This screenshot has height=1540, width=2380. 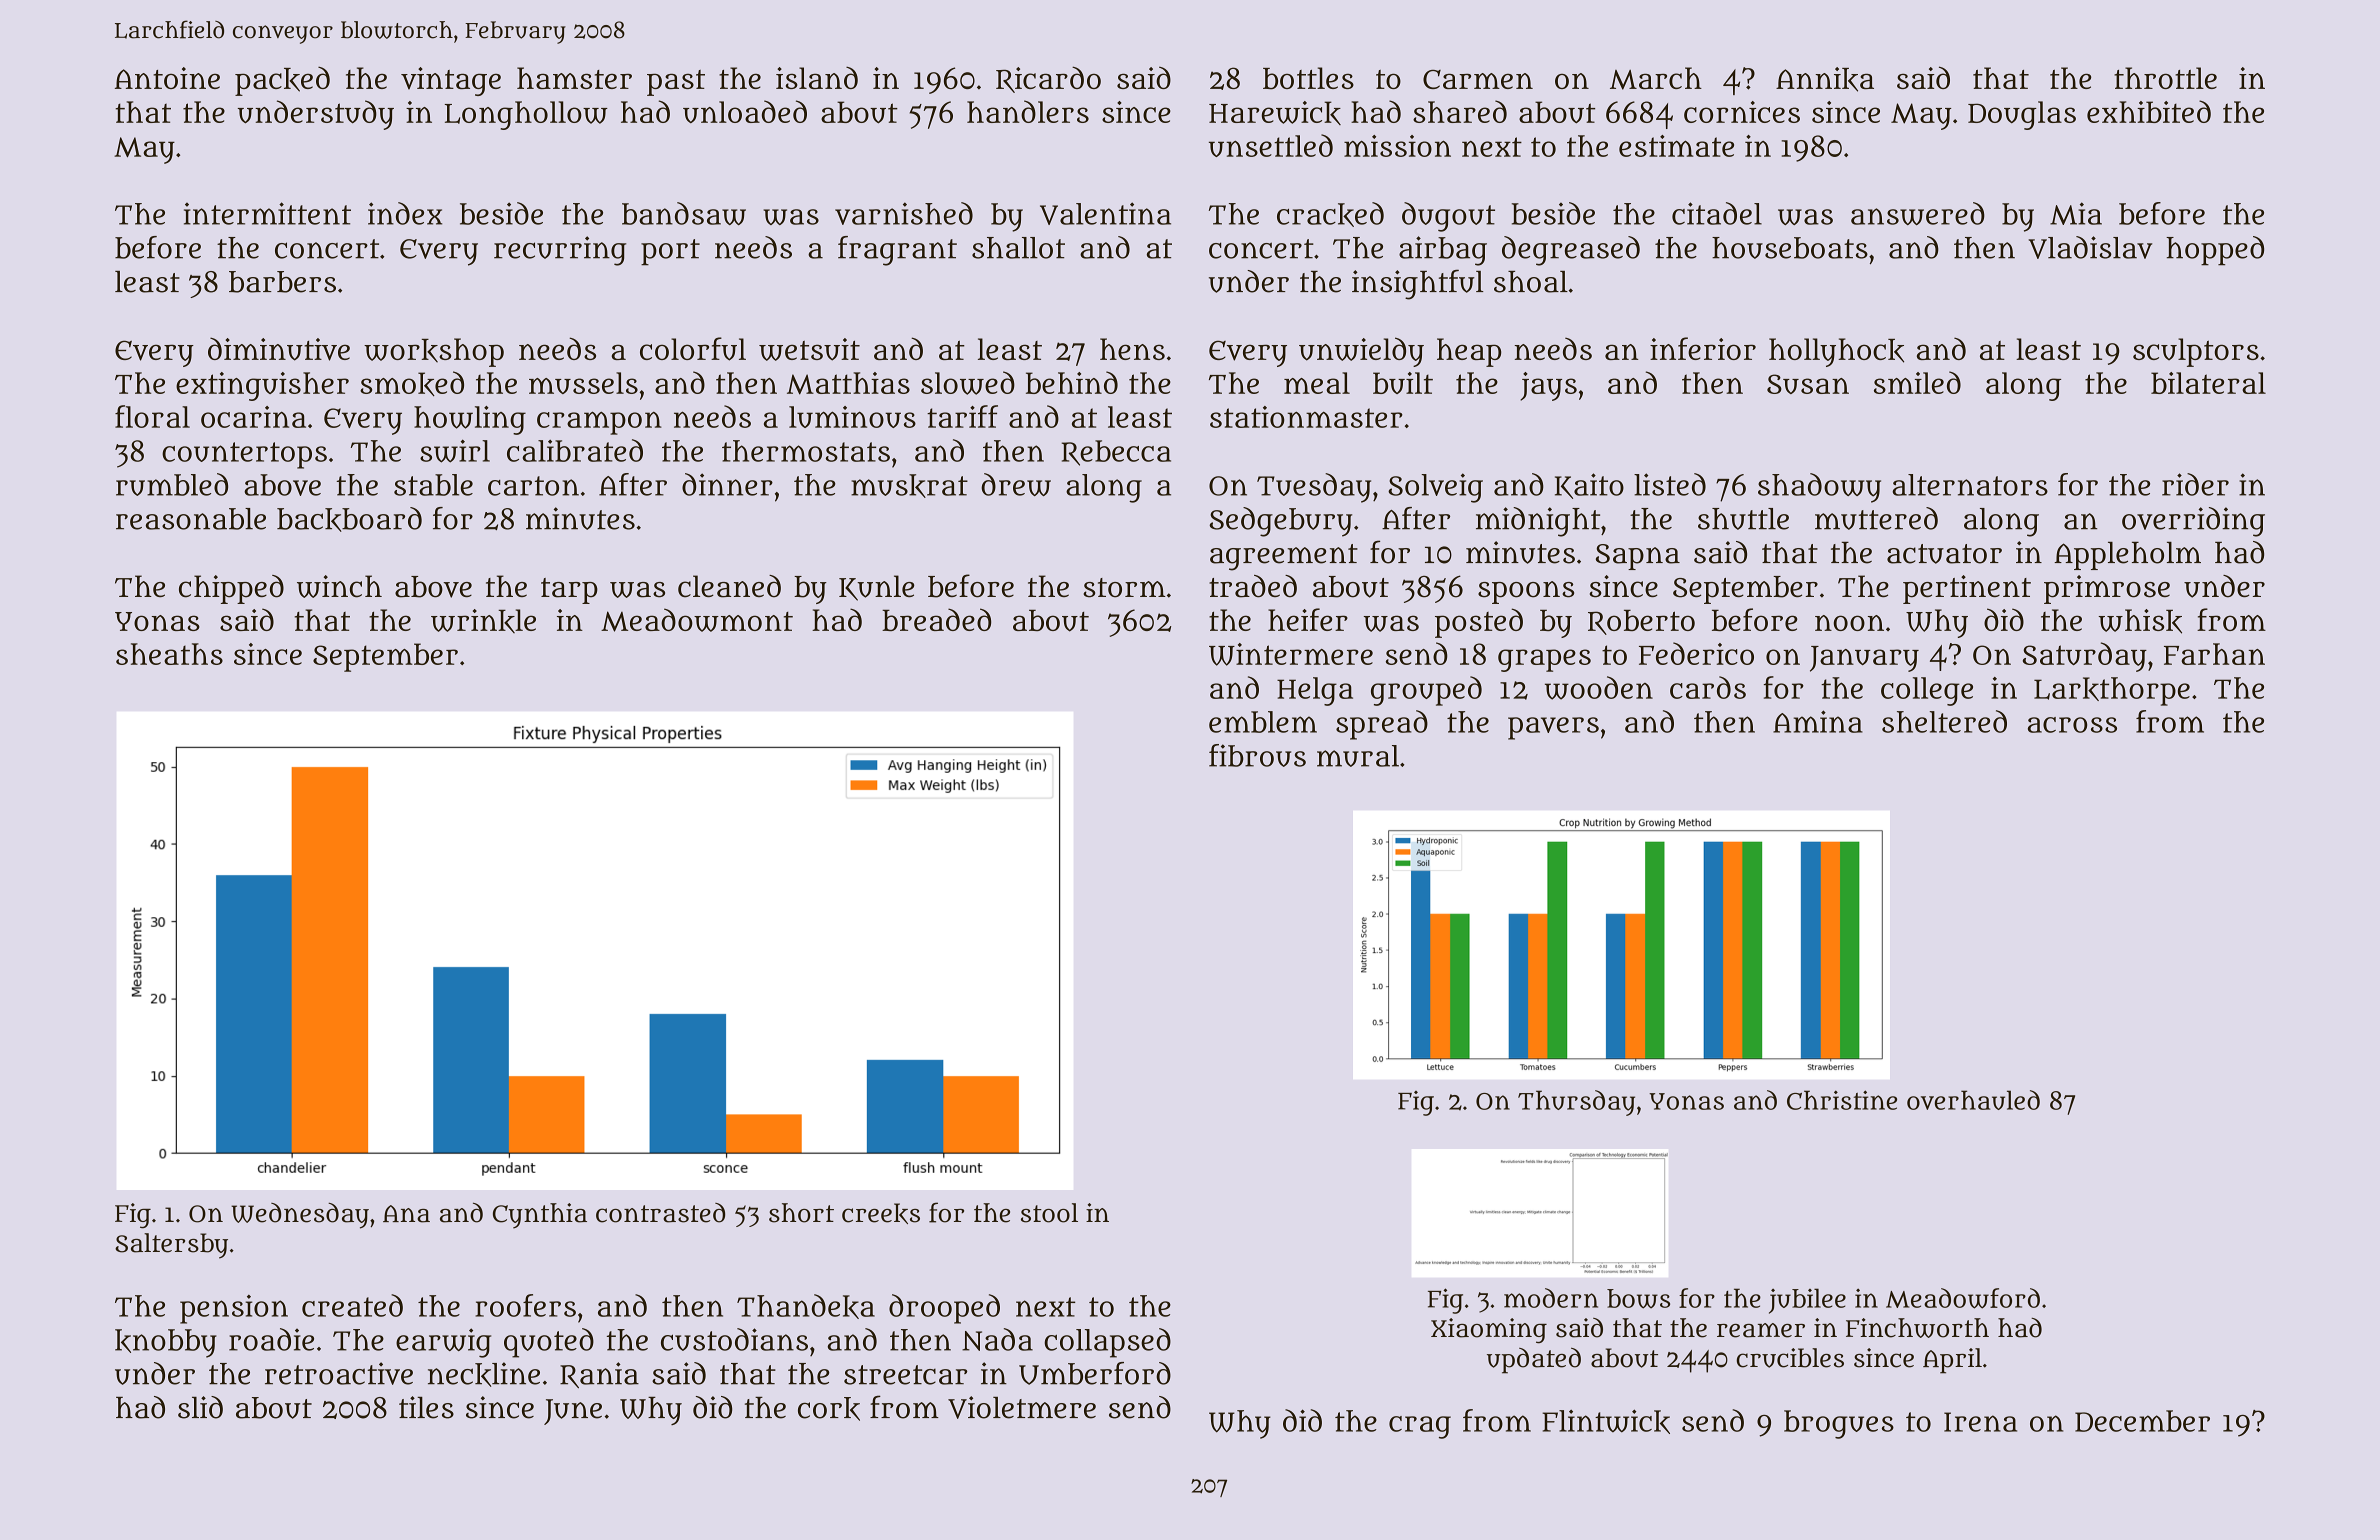 I want to click on packed, so click(x=282, y=81).
